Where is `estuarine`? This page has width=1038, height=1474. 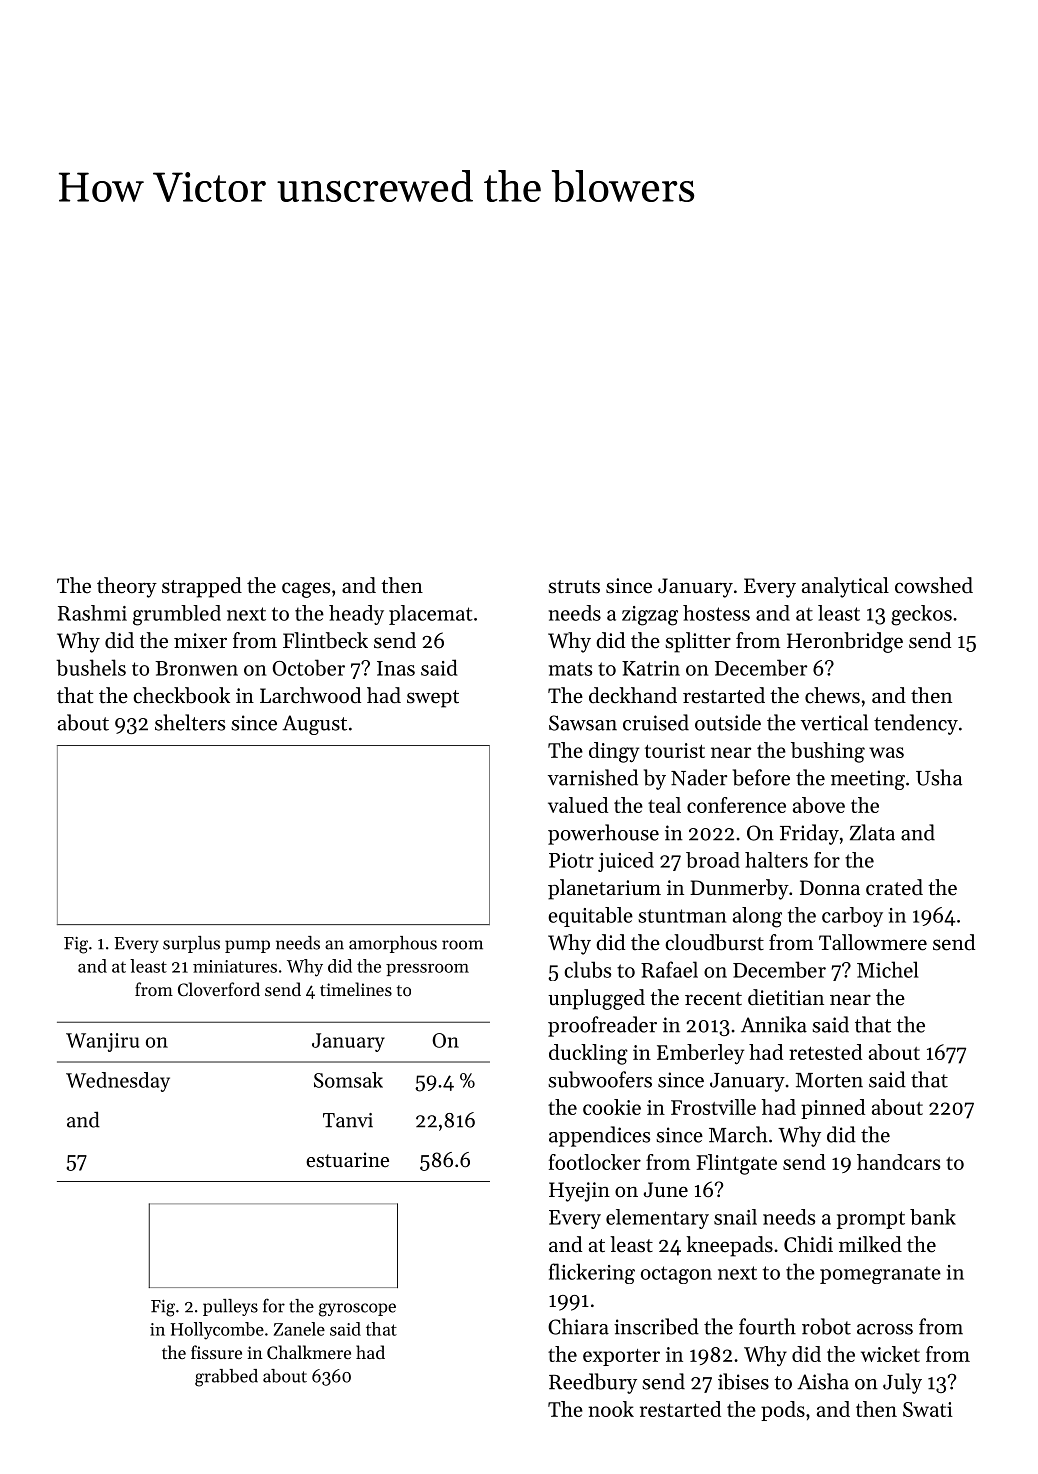 estuarine is located at coordinates (347, 1160).
